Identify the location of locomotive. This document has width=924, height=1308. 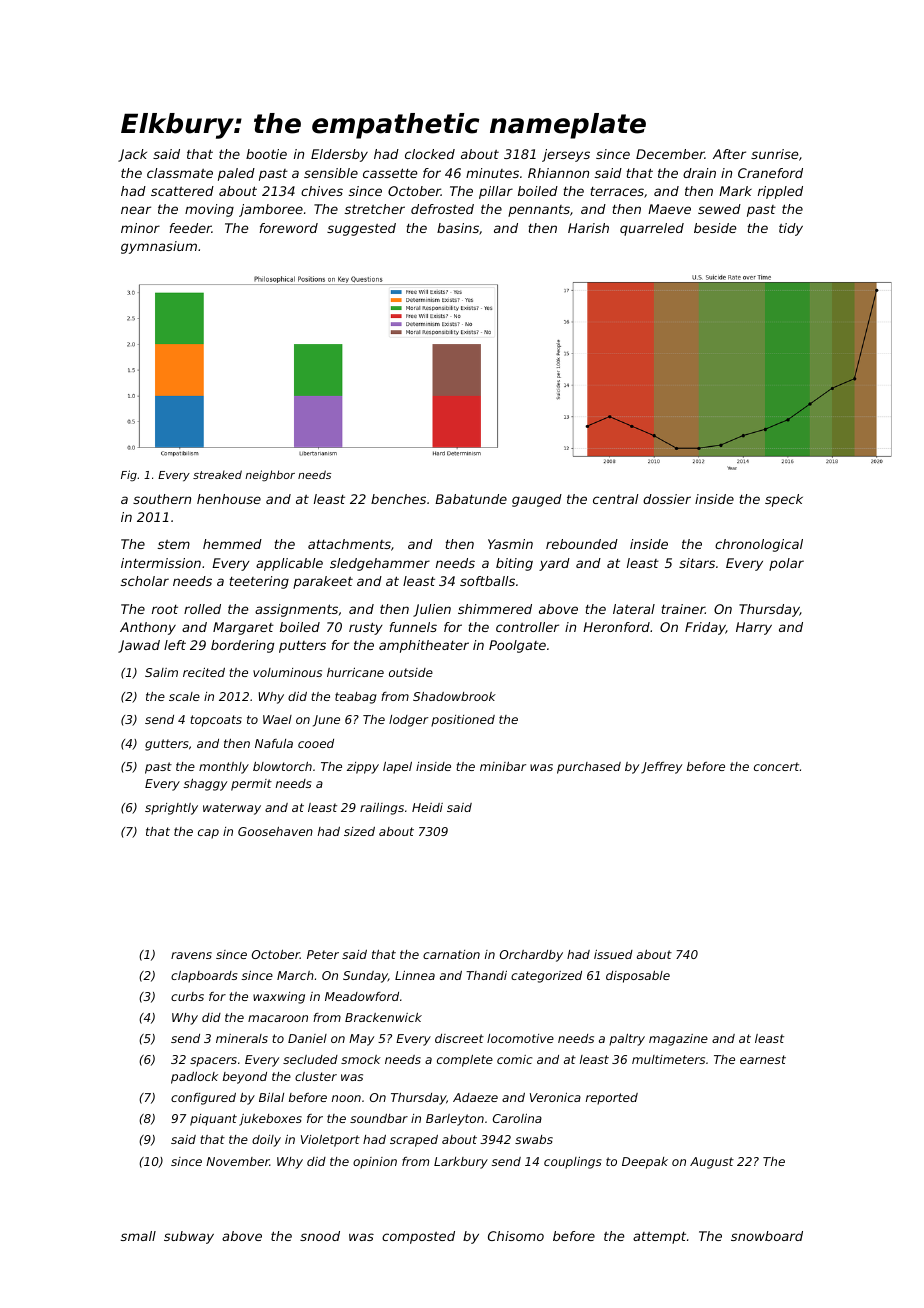
(520, 1038).
